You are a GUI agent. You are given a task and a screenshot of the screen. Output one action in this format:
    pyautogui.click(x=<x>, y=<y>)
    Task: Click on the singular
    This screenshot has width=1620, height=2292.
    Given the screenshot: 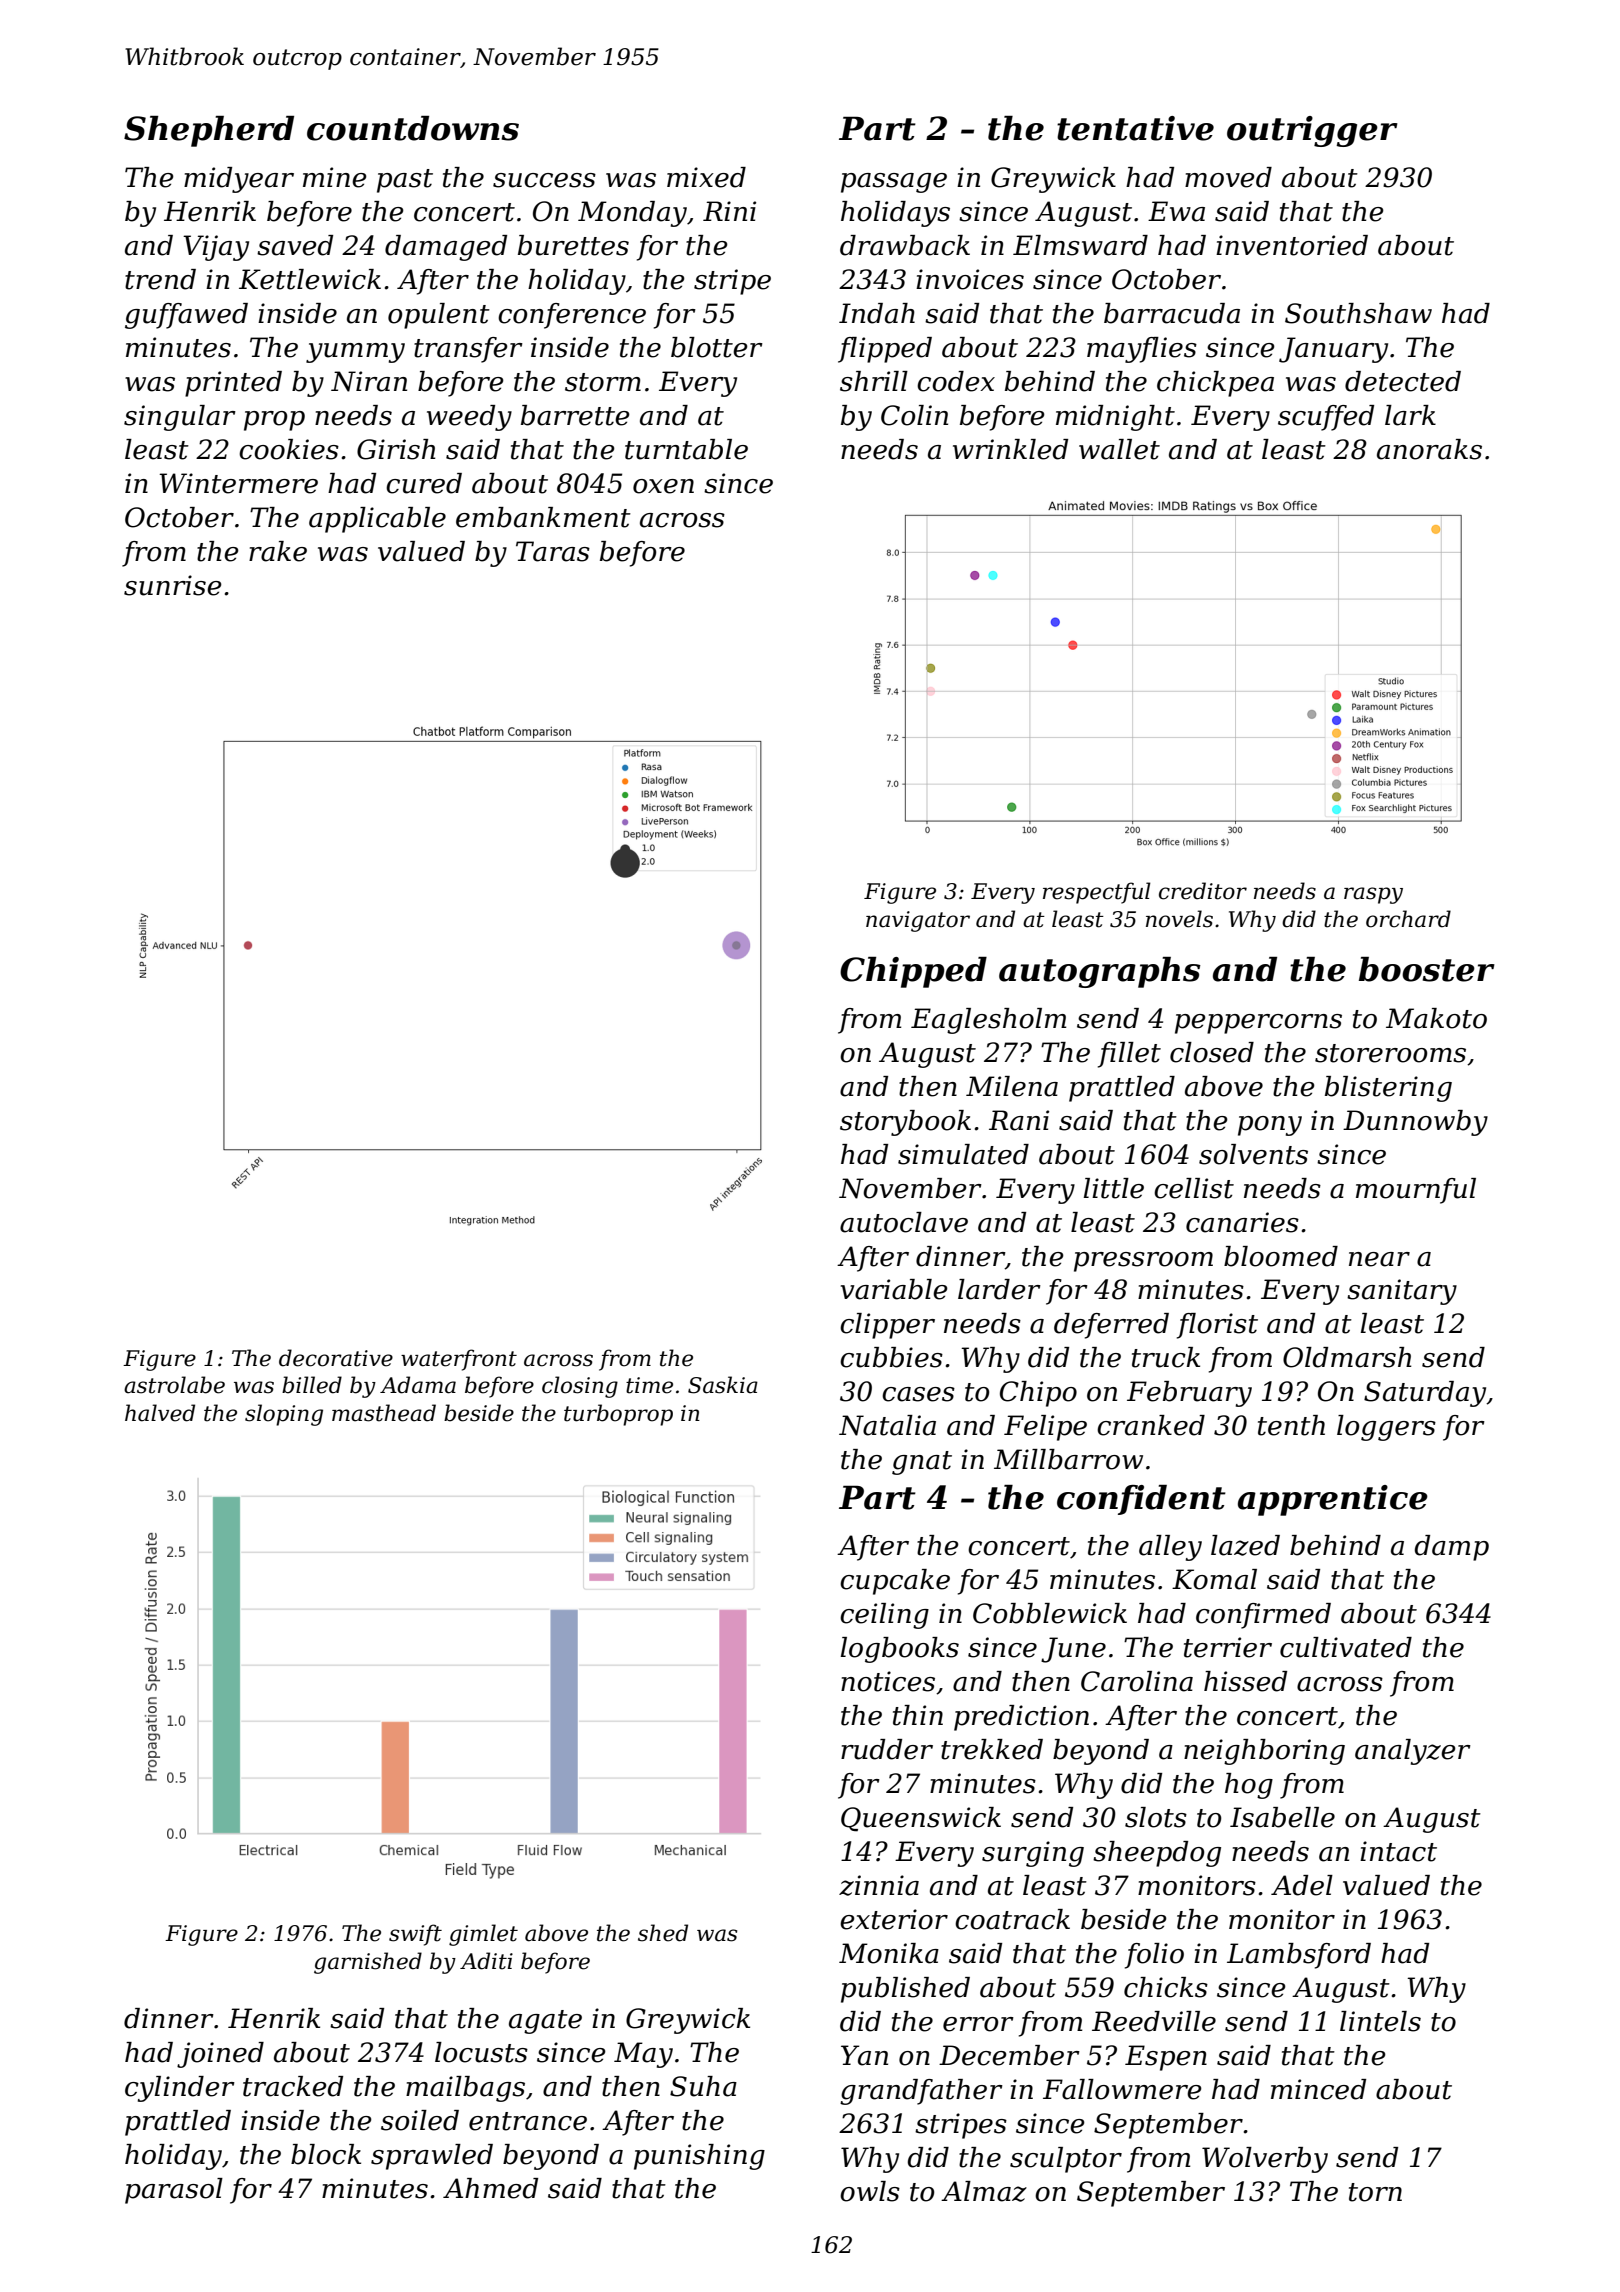 What is the action you would take?
    pyautogui.click(x=180, y=418)
